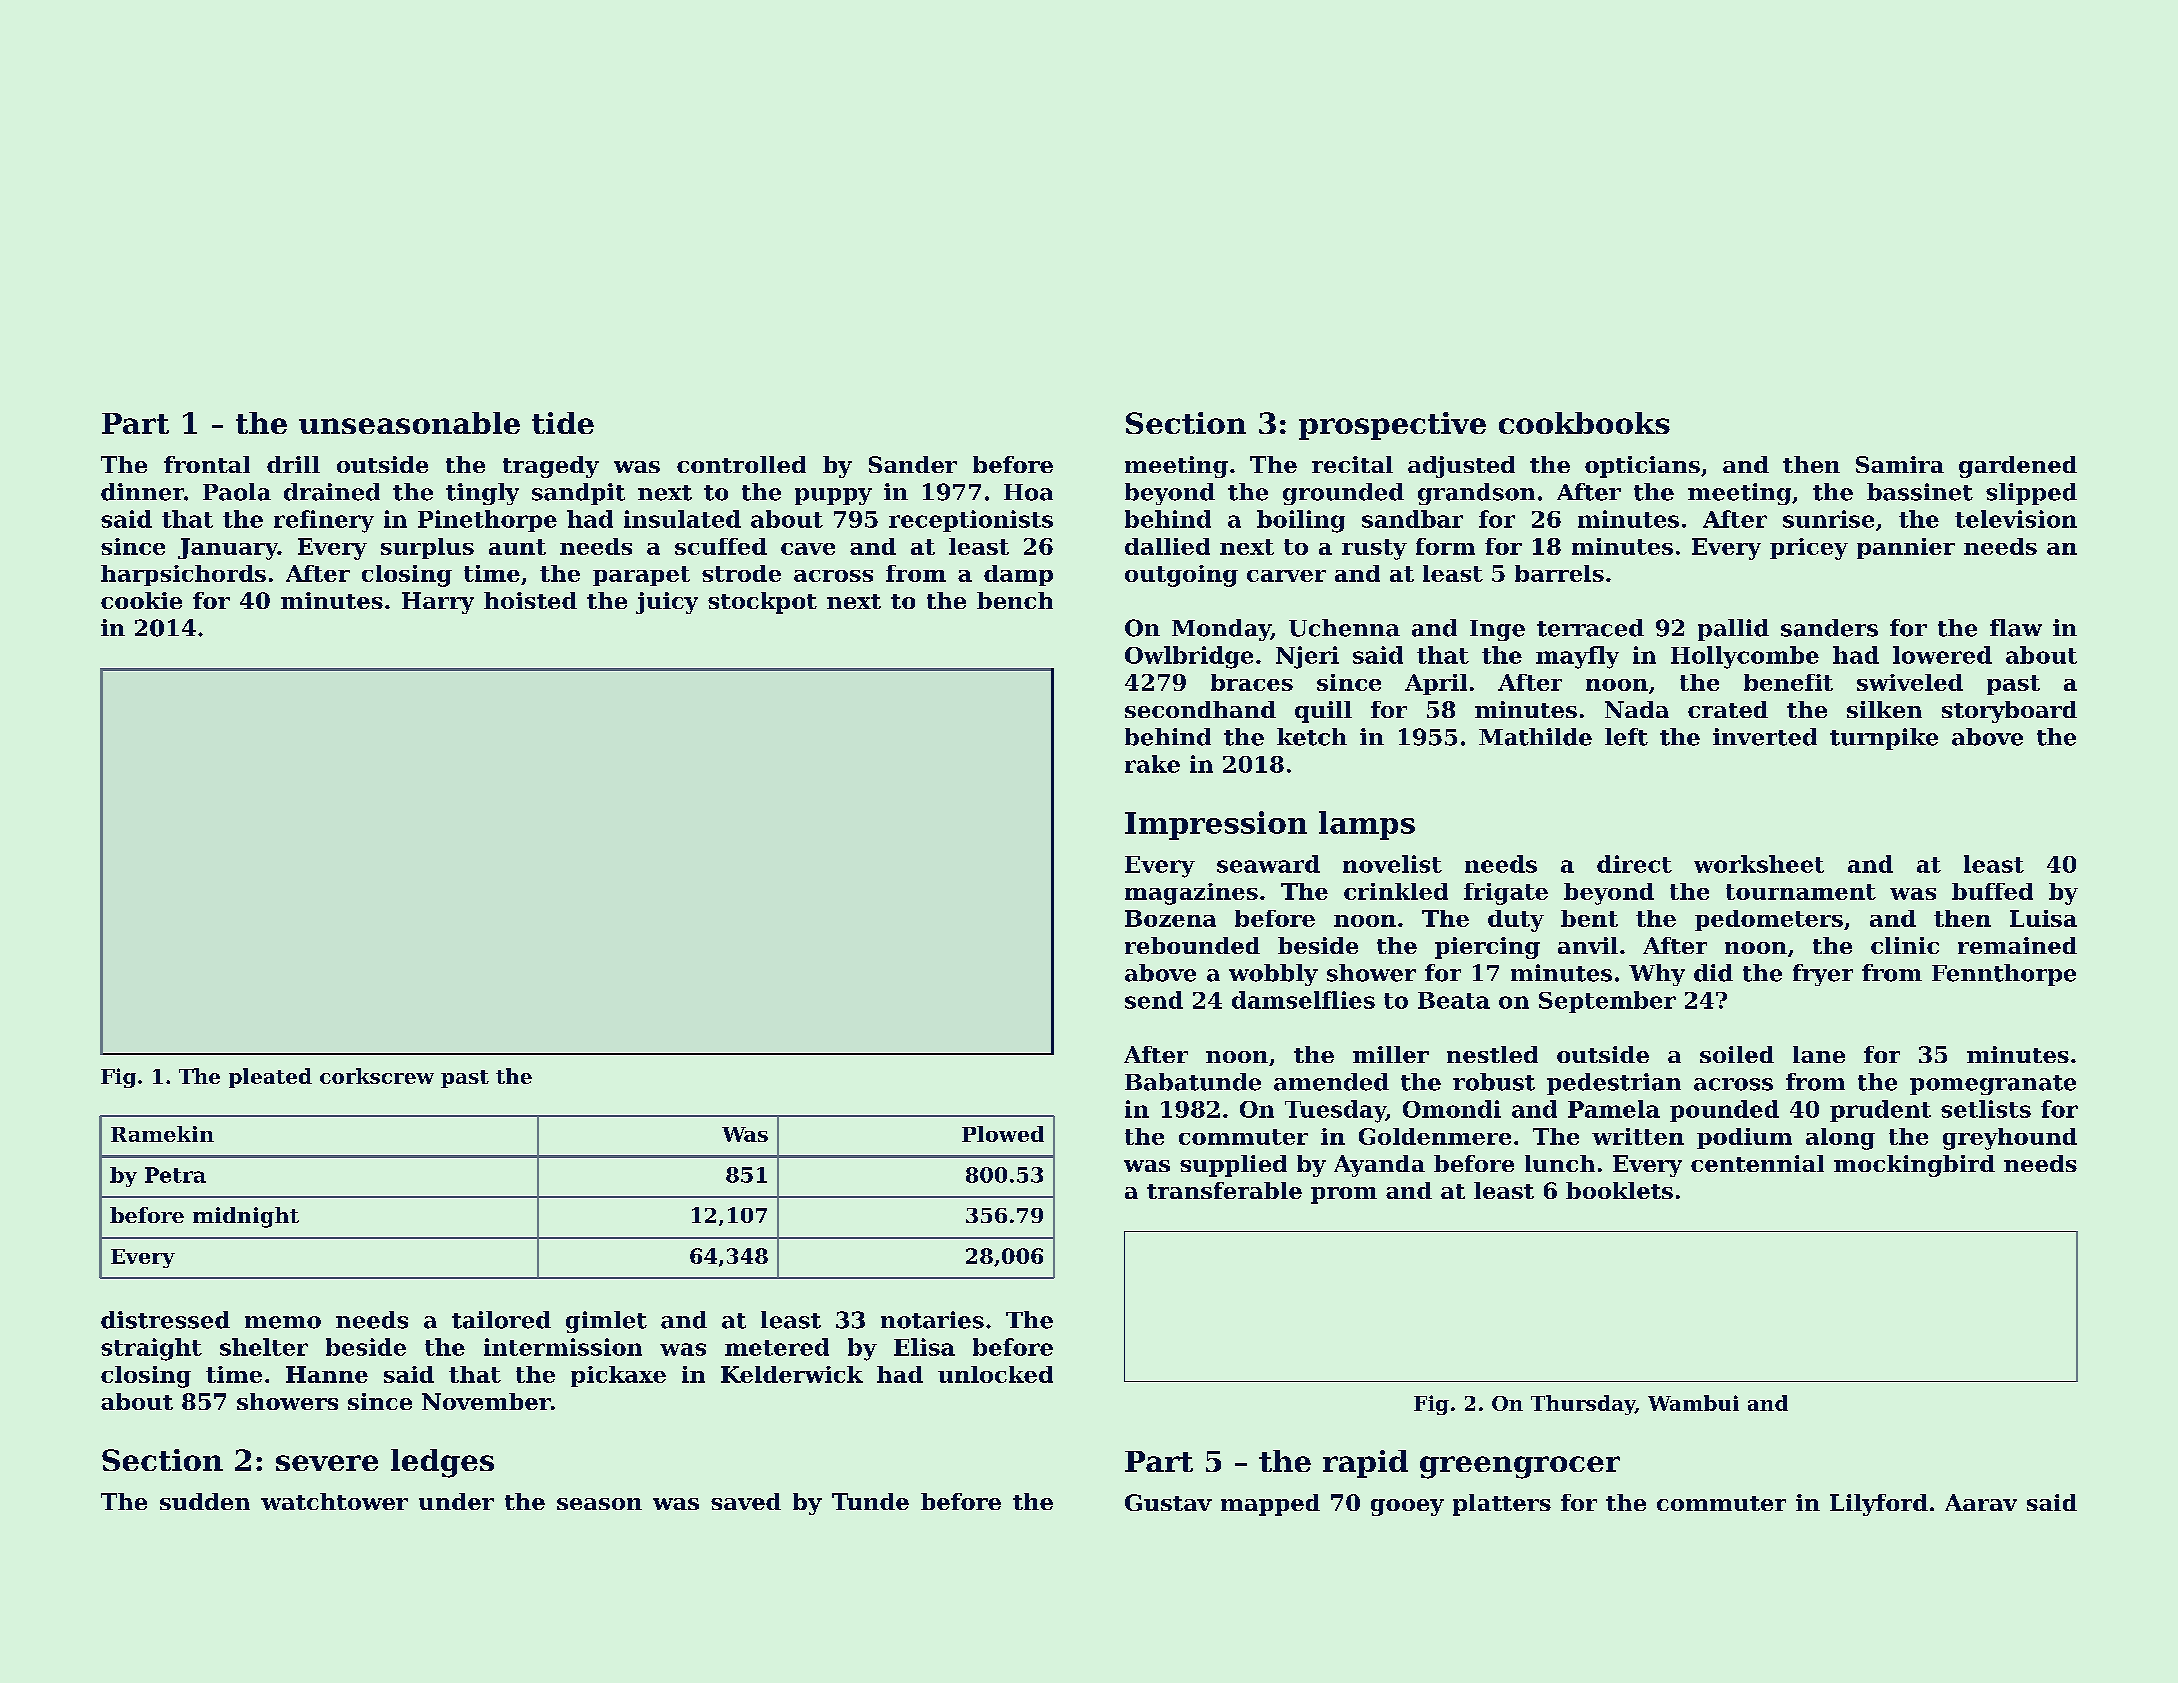 Image resolution: width=2178 pixels, height=1683 pixels. Describe the element at coordinates (741, 464) in the image. I see `controlled` at that location.
